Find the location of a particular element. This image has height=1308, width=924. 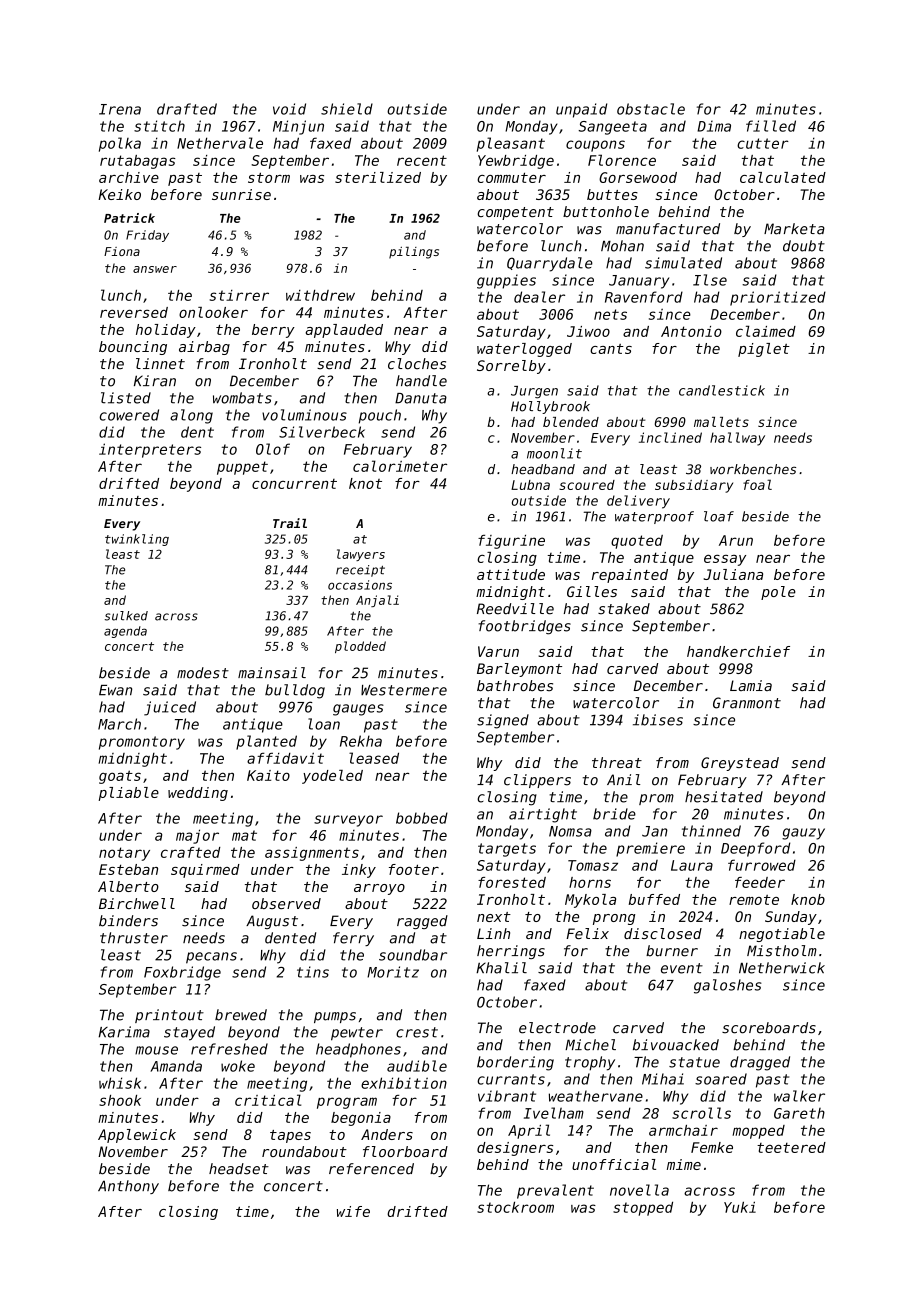

feeder is located at coordinates (760, 882).
